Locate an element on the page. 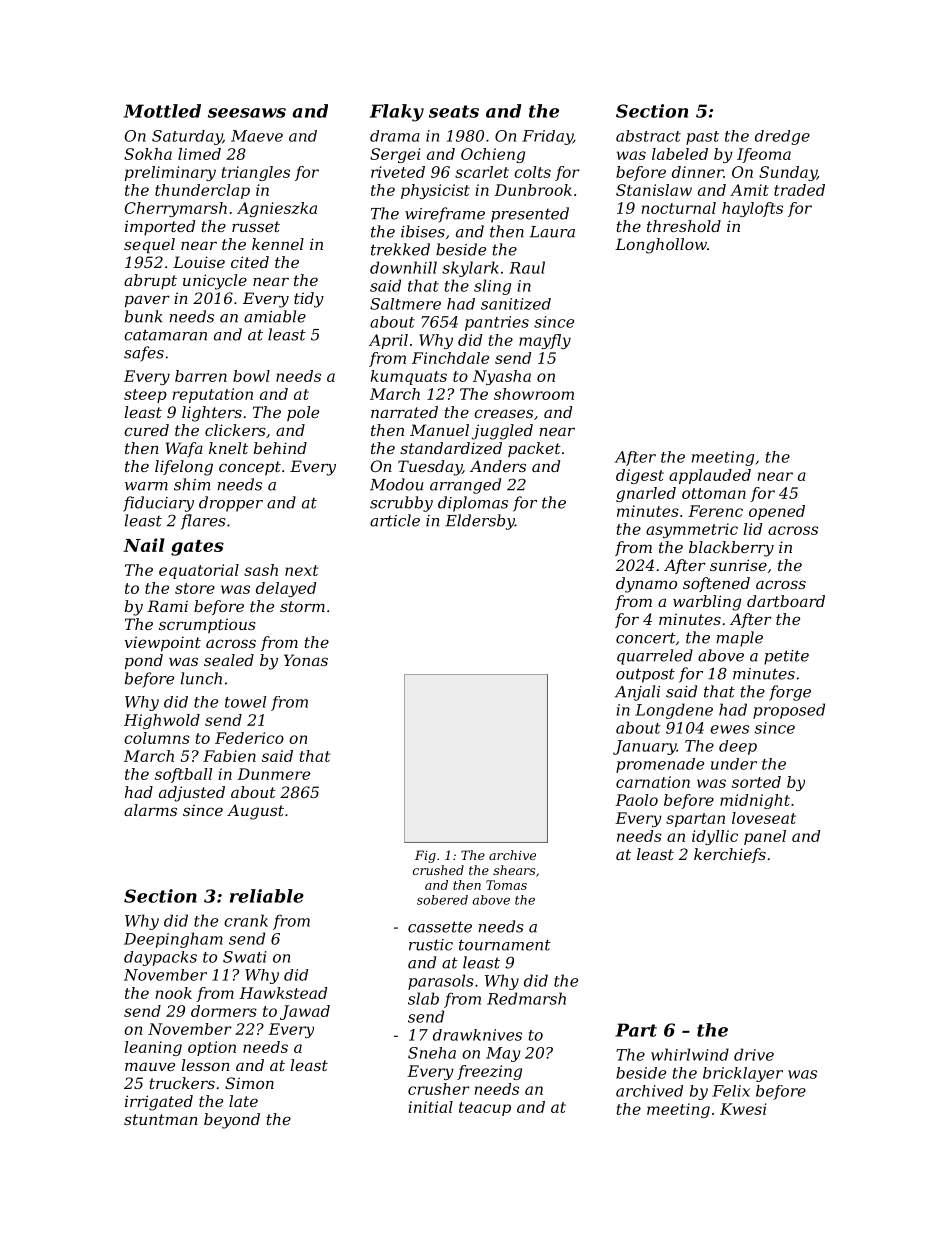 This page has height=1233, width=952. stuntman is located at coordinates (161, 1119).
